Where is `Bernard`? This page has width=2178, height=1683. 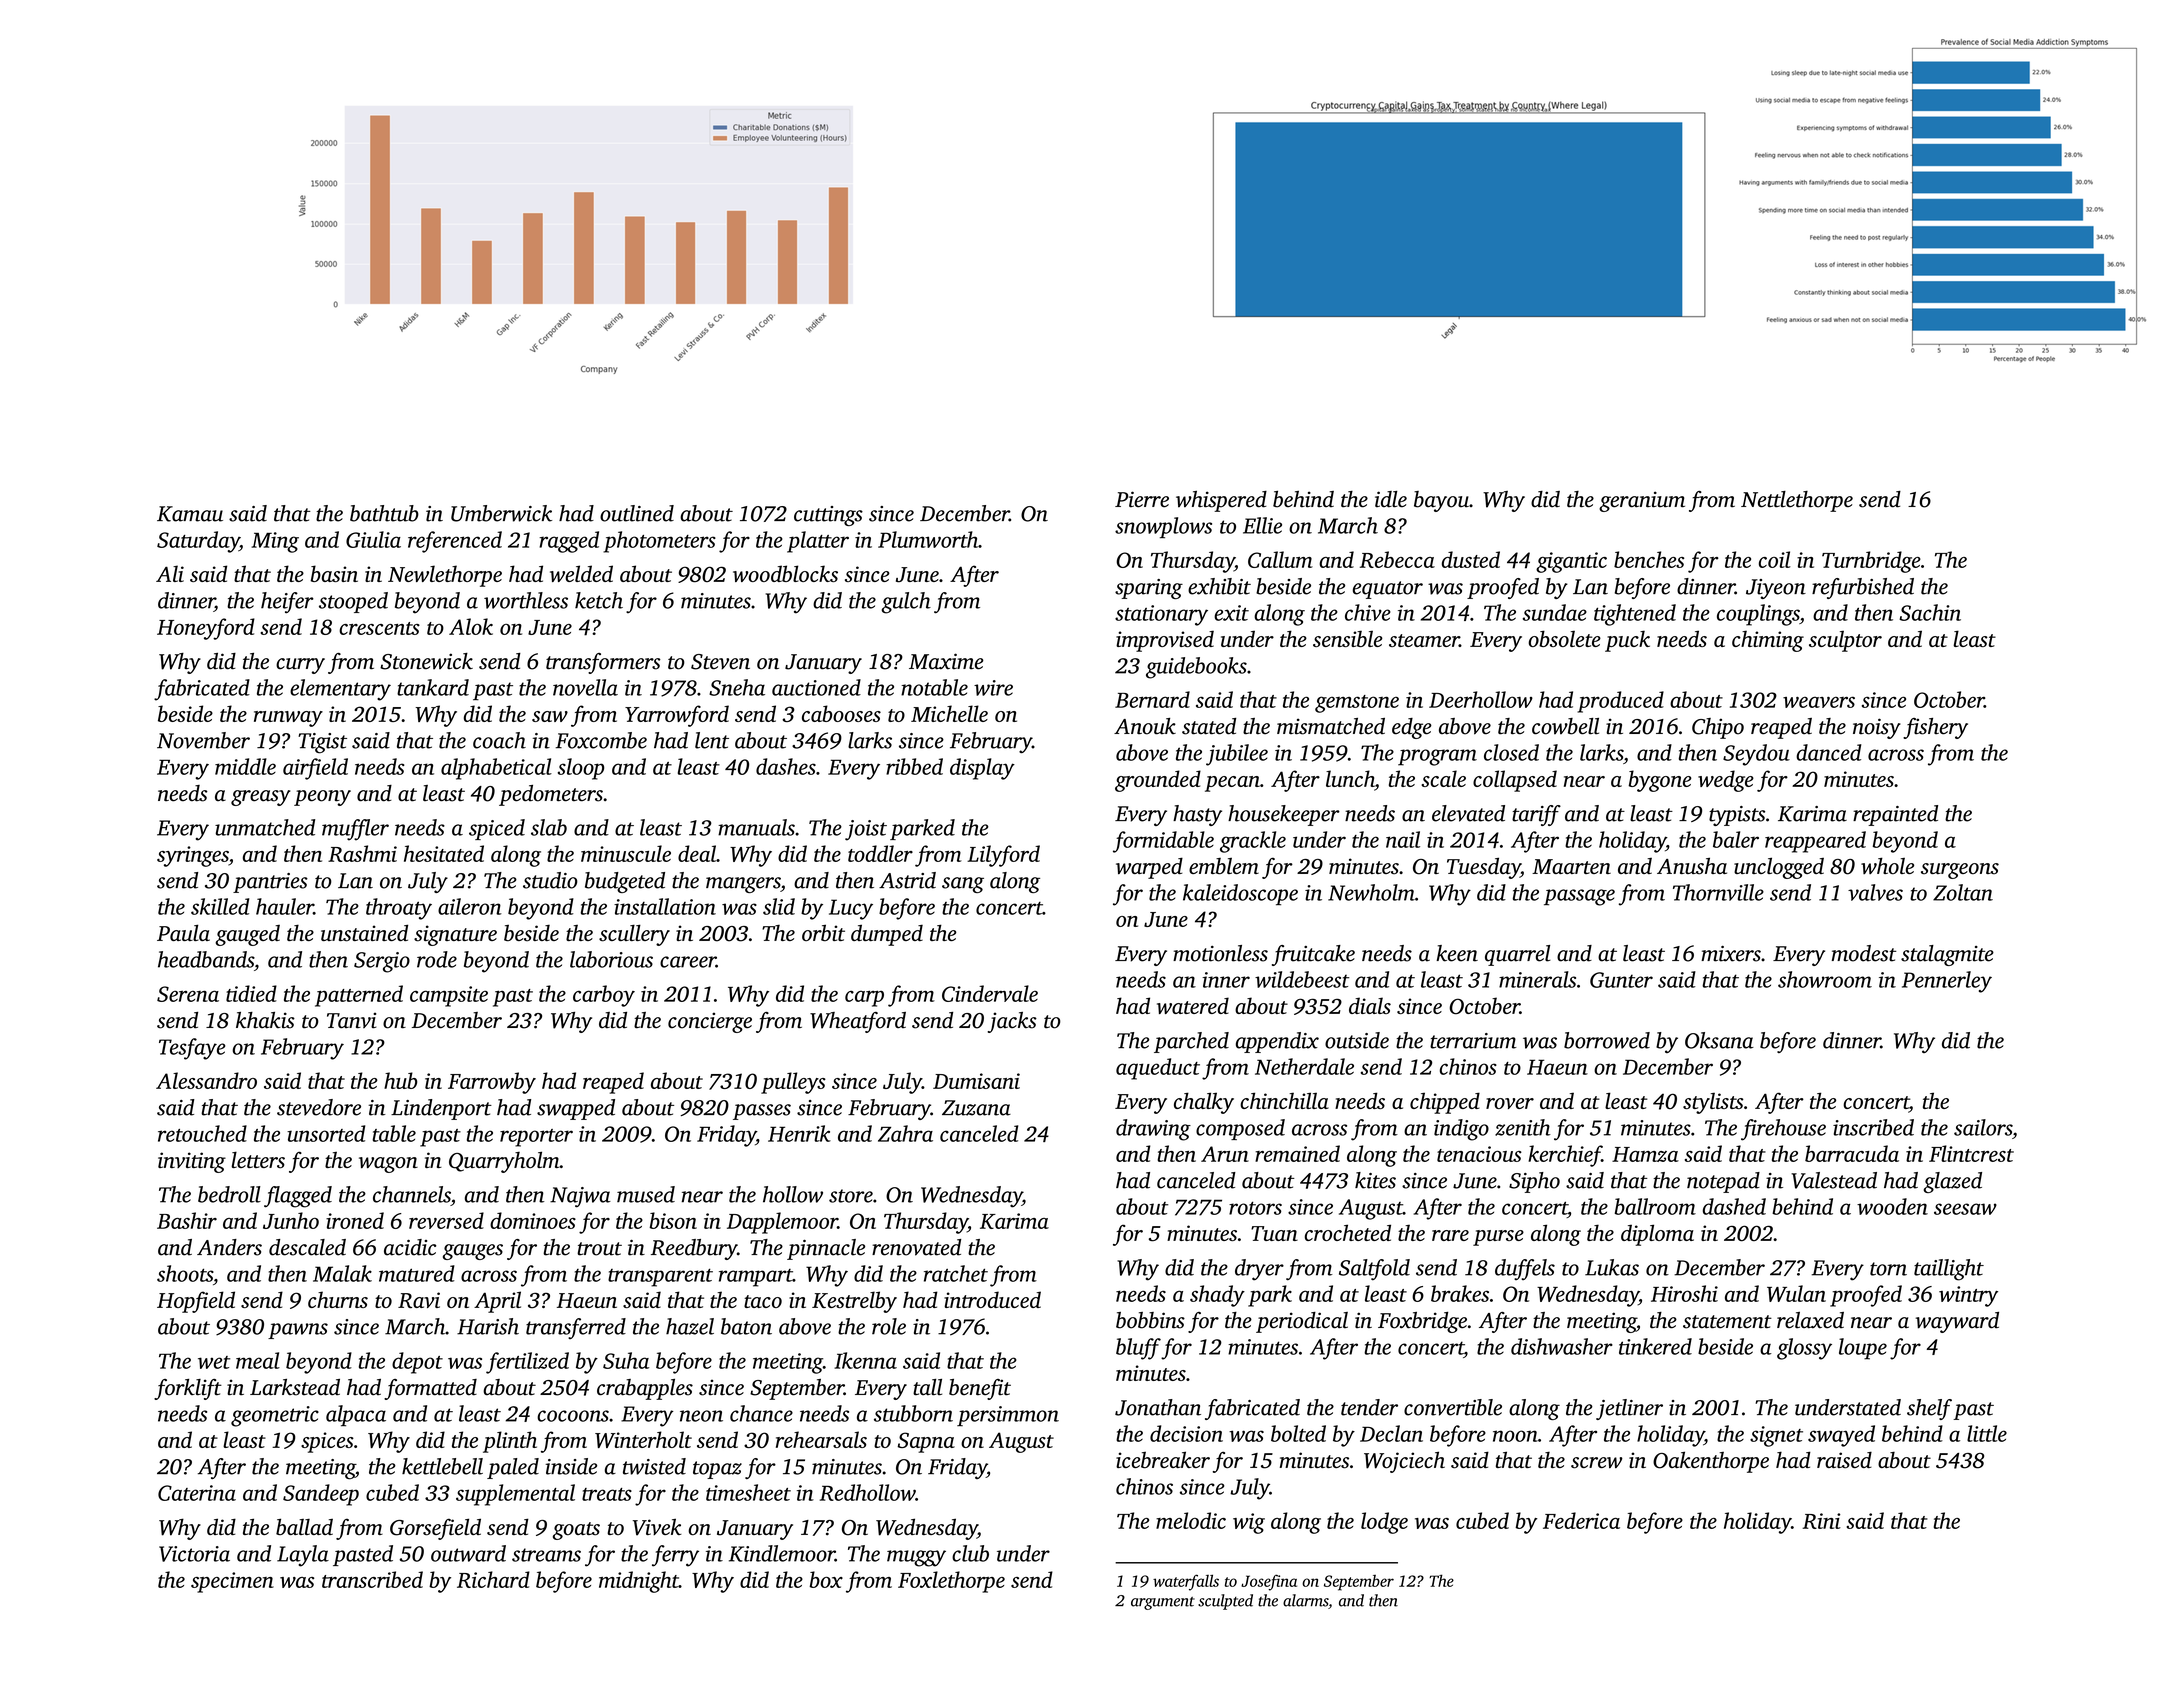 Bernard is located at coordinates (1152, 699).
